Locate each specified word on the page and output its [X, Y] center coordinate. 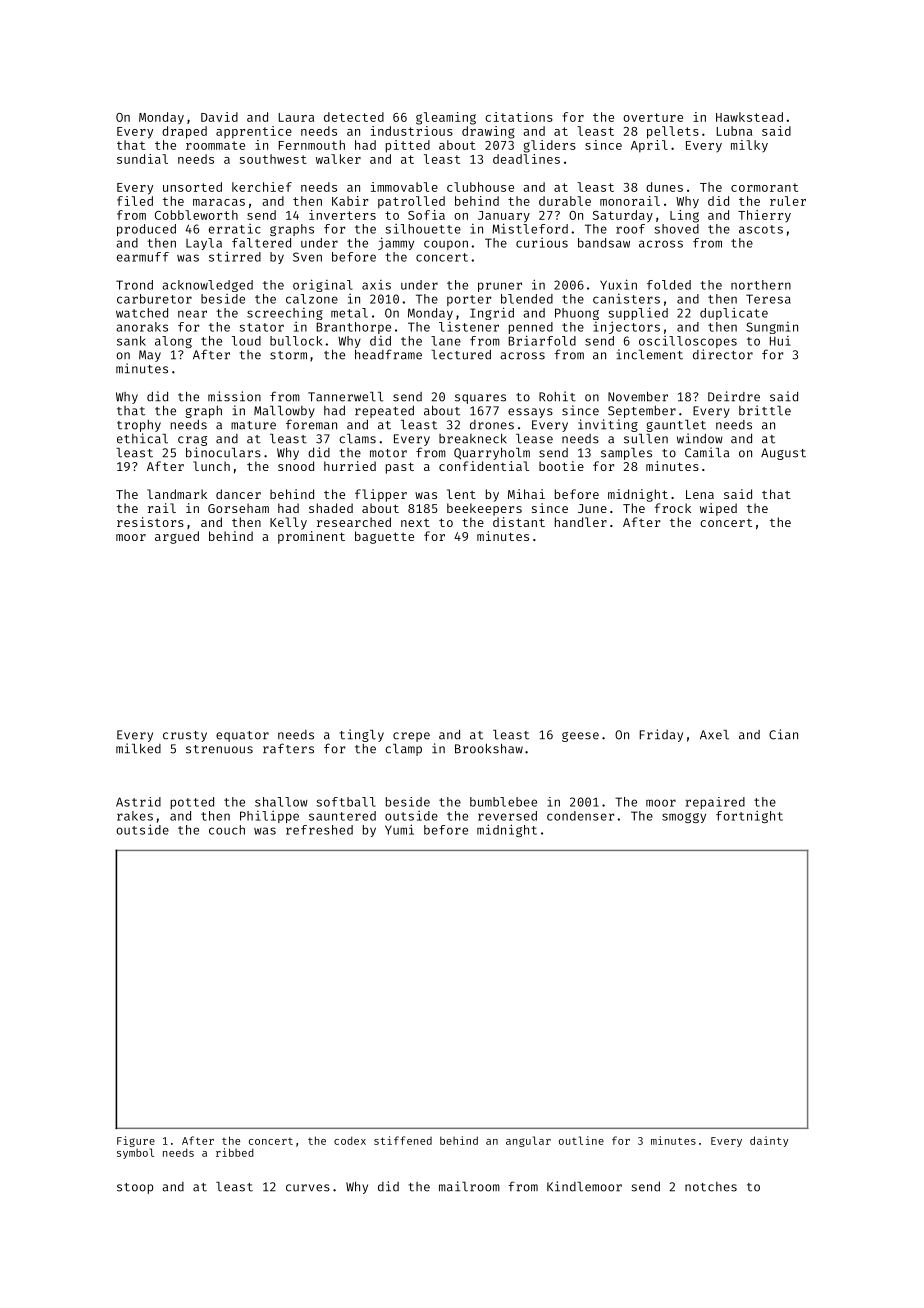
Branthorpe [353, 328]
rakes [135, 816]
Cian [783, 734]
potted [192, 803]
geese [580, 737]
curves [308, 1188]
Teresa [768, 299]
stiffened [403, 1140]
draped [184, 132]
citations [519, 117]
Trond [134, 285]
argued [177, 537]
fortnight [749, 817]
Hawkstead [749, 117]
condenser [580, 816]
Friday [661, 735]
